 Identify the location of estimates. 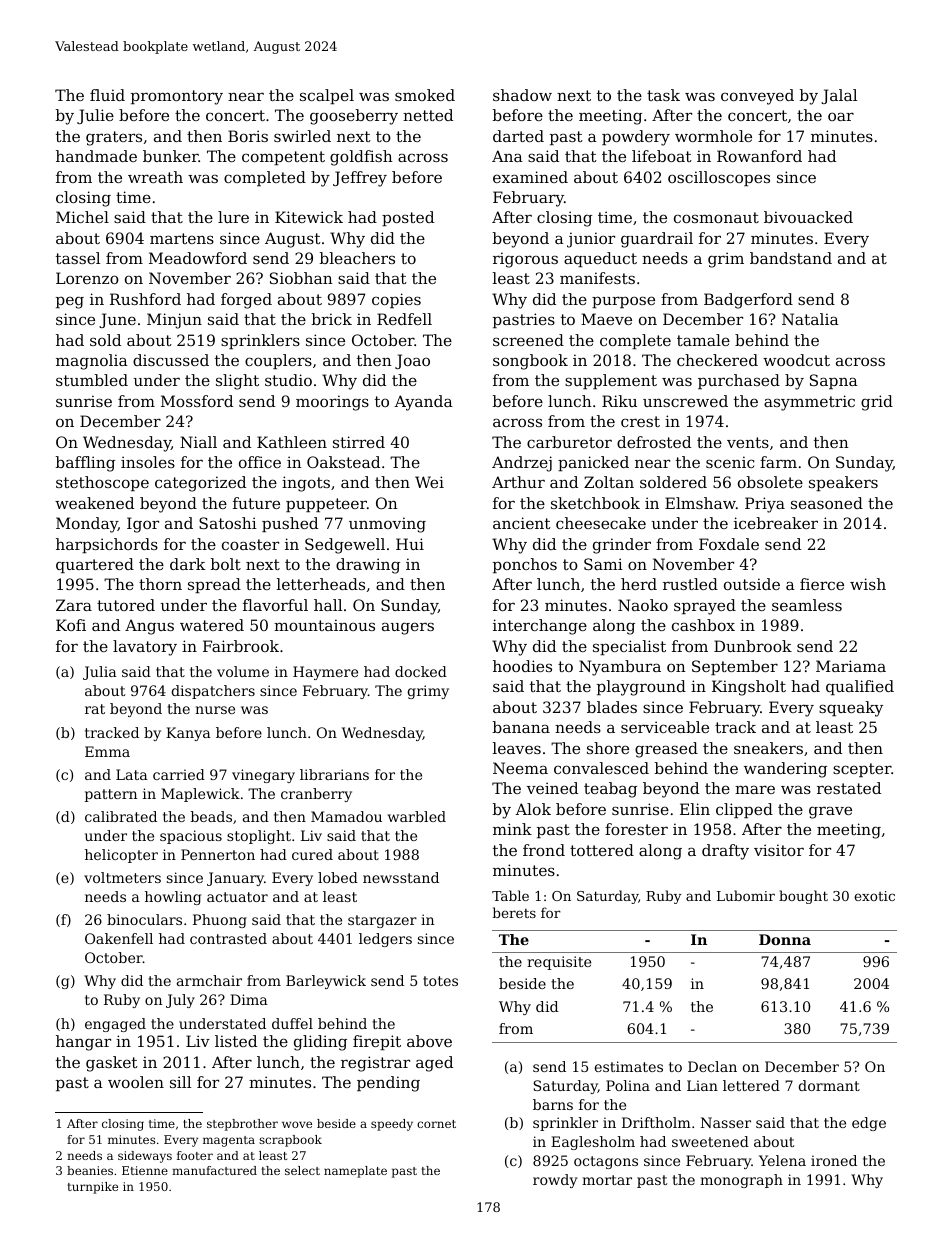
(629, 1066).
